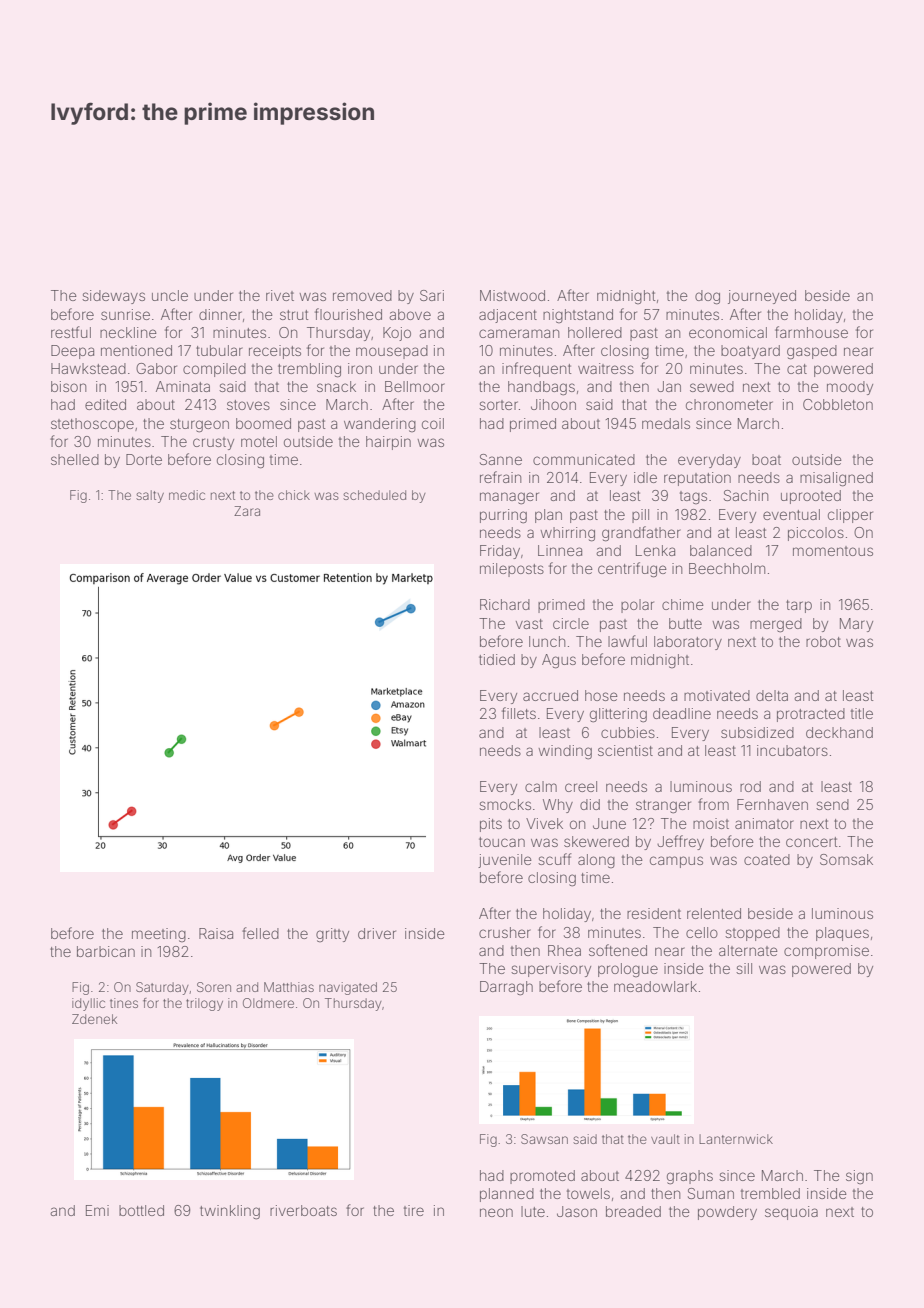  I want to click on salty, so click(150, 496).
